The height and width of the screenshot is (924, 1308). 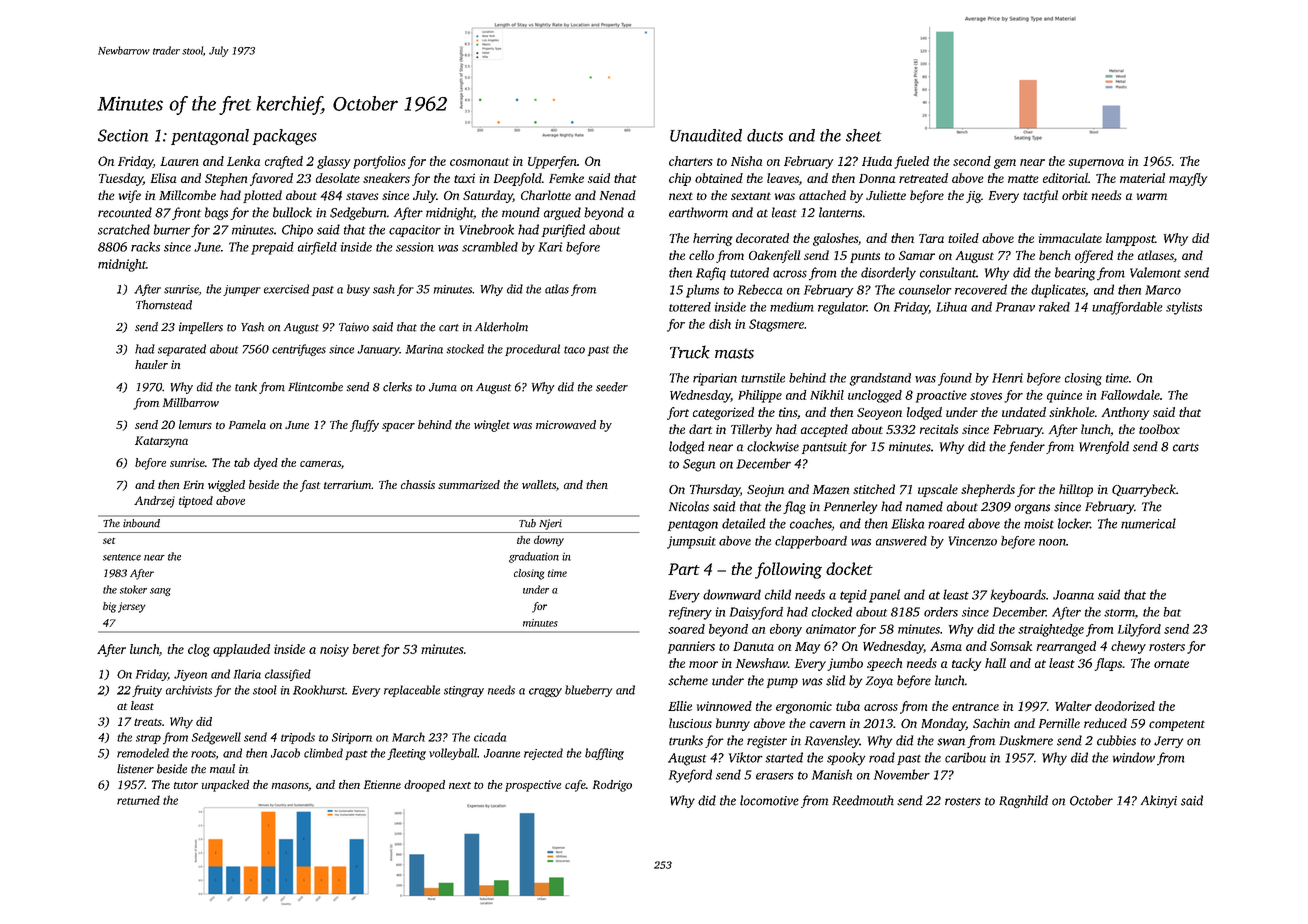 What do you see at coordinates (690, 307) in the screenshot?
I see `tottered` at bounding box center [690, 307].
